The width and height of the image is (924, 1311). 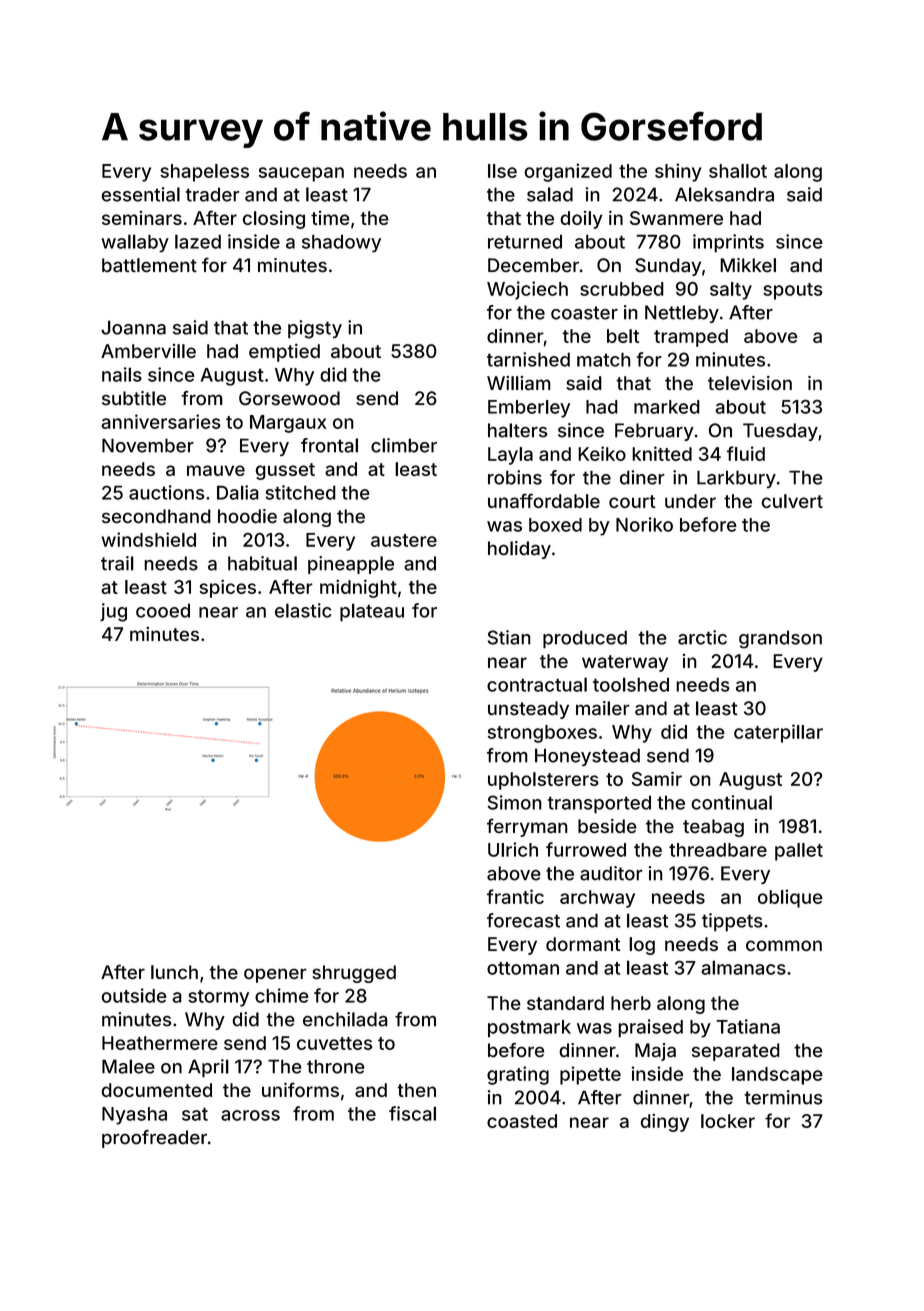 What do you see at coordinates (527, 290) in the image?
I see `Wojciech` at bounding box center [527, 290].
